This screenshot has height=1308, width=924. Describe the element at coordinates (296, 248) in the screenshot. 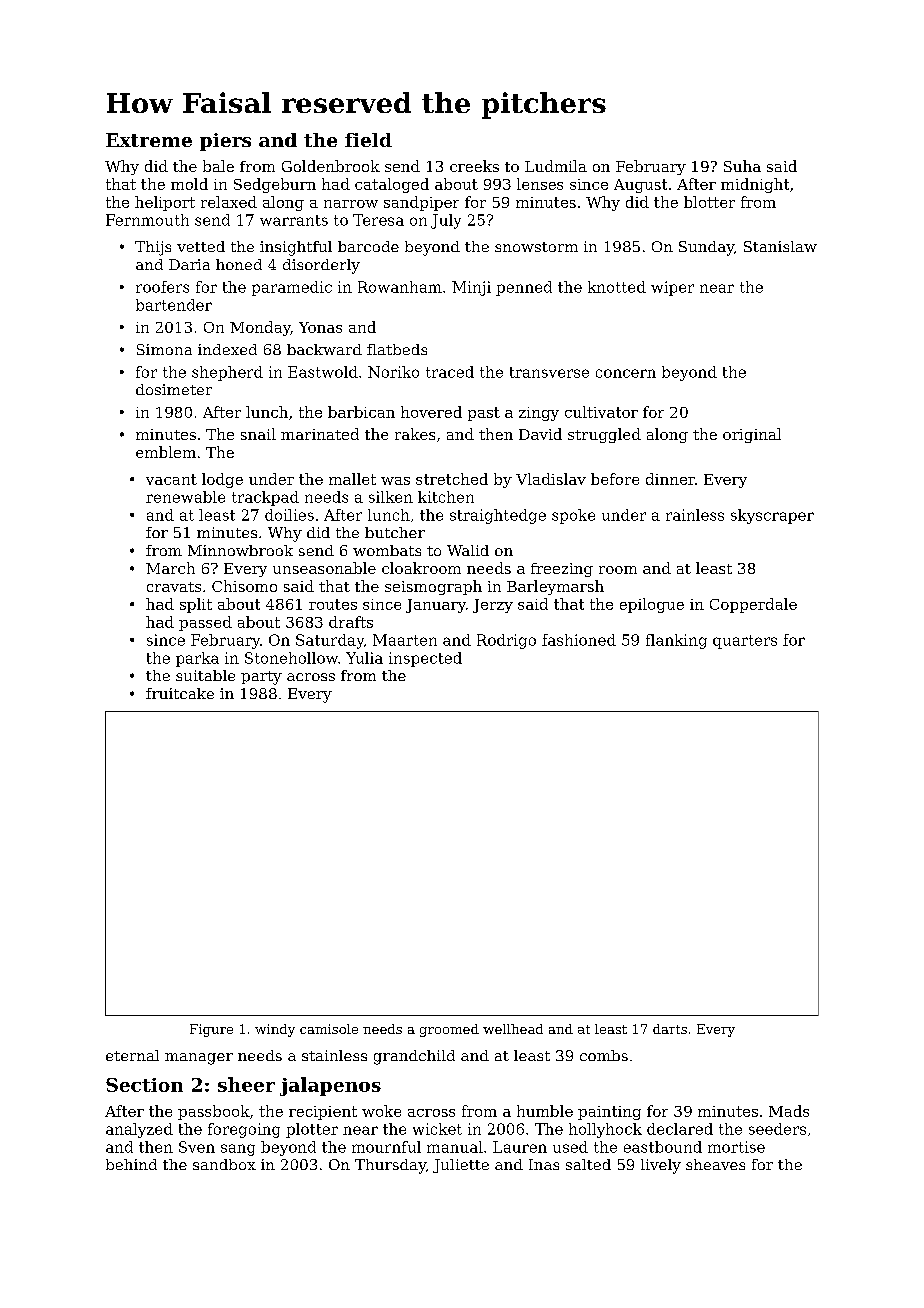

I see `insightful` at that location.
